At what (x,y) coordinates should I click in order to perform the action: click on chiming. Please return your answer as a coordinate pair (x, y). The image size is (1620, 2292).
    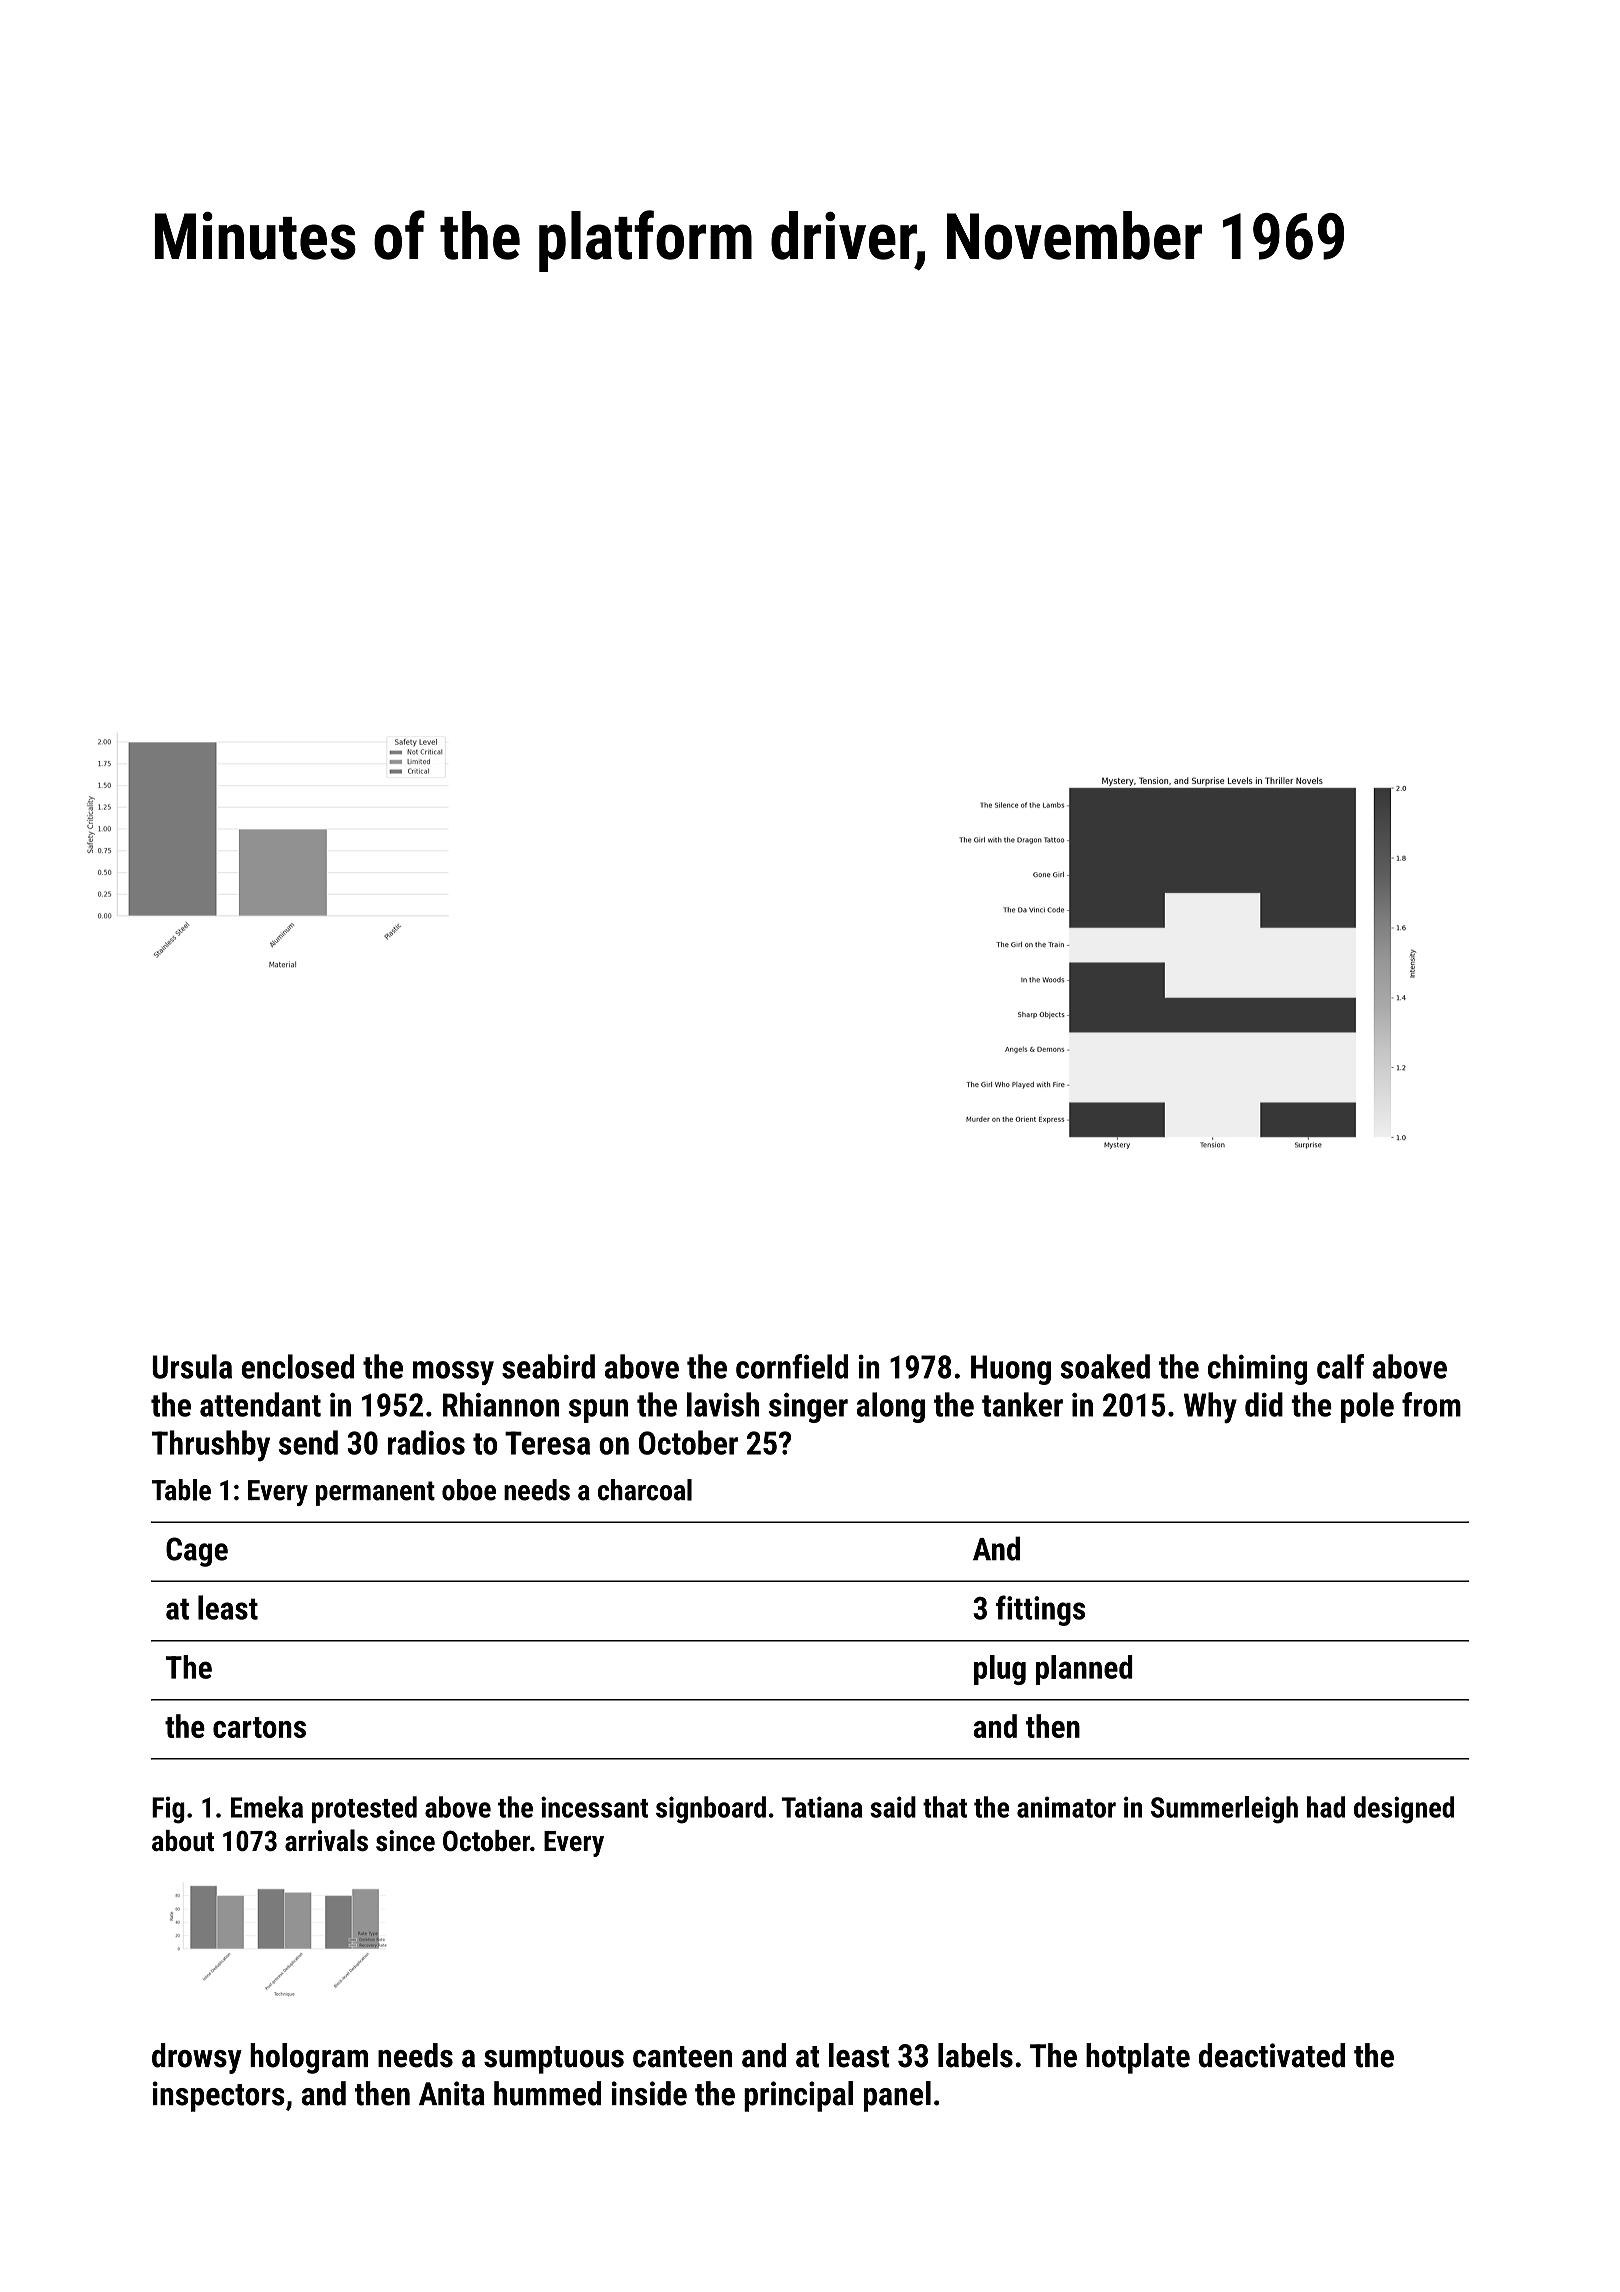
    Looking at the image, I should click on (1257, 1369).
